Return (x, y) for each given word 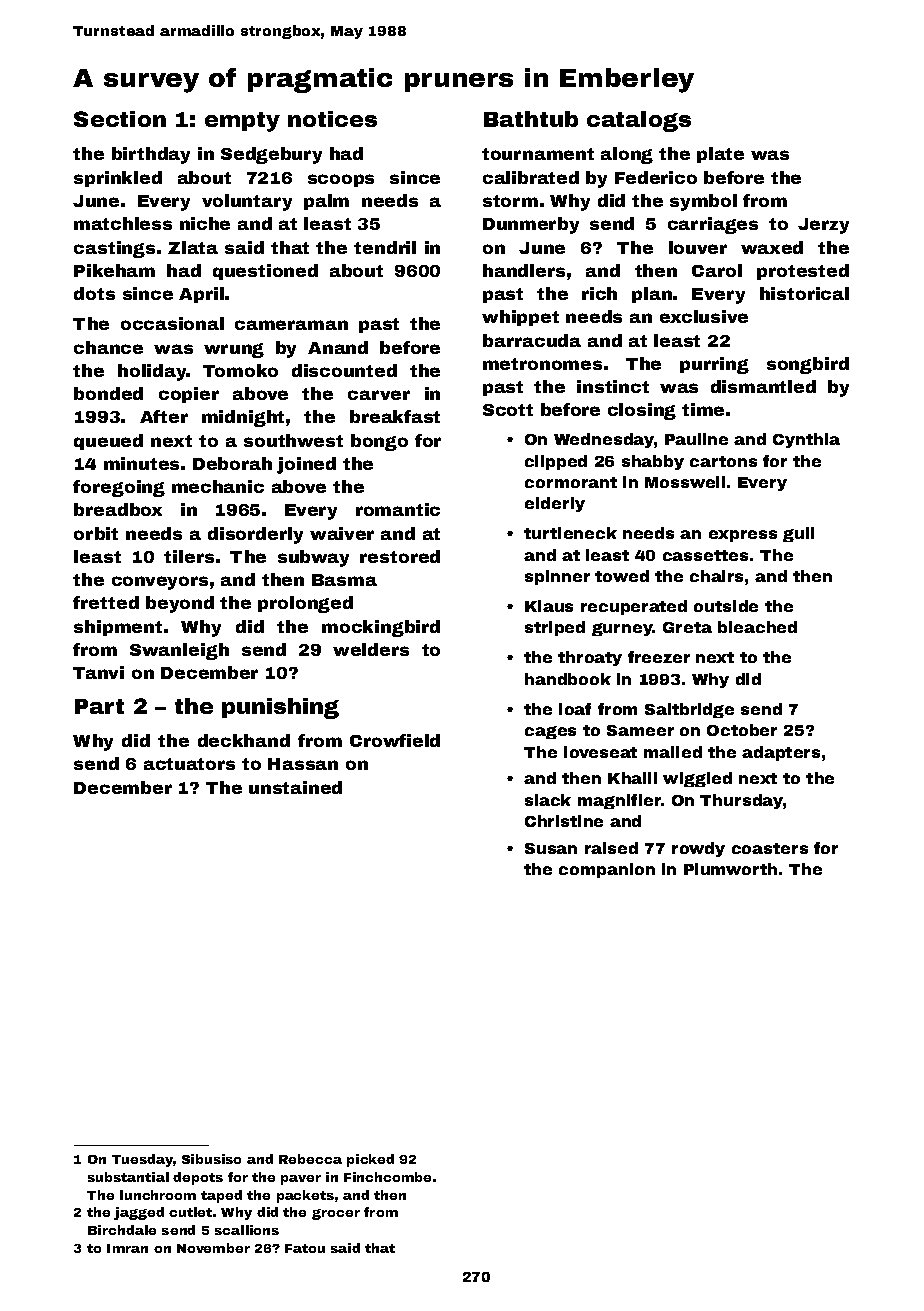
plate (720, 155)
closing (642, 411)
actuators (189, 764)
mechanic (218, 486)
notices (332, 119)
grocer (336, 1214)
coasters (770, 848)
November (213, 1248)
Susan (551, 848)
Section (120, 119)
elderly (555, 504)
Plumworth (730, 869)
